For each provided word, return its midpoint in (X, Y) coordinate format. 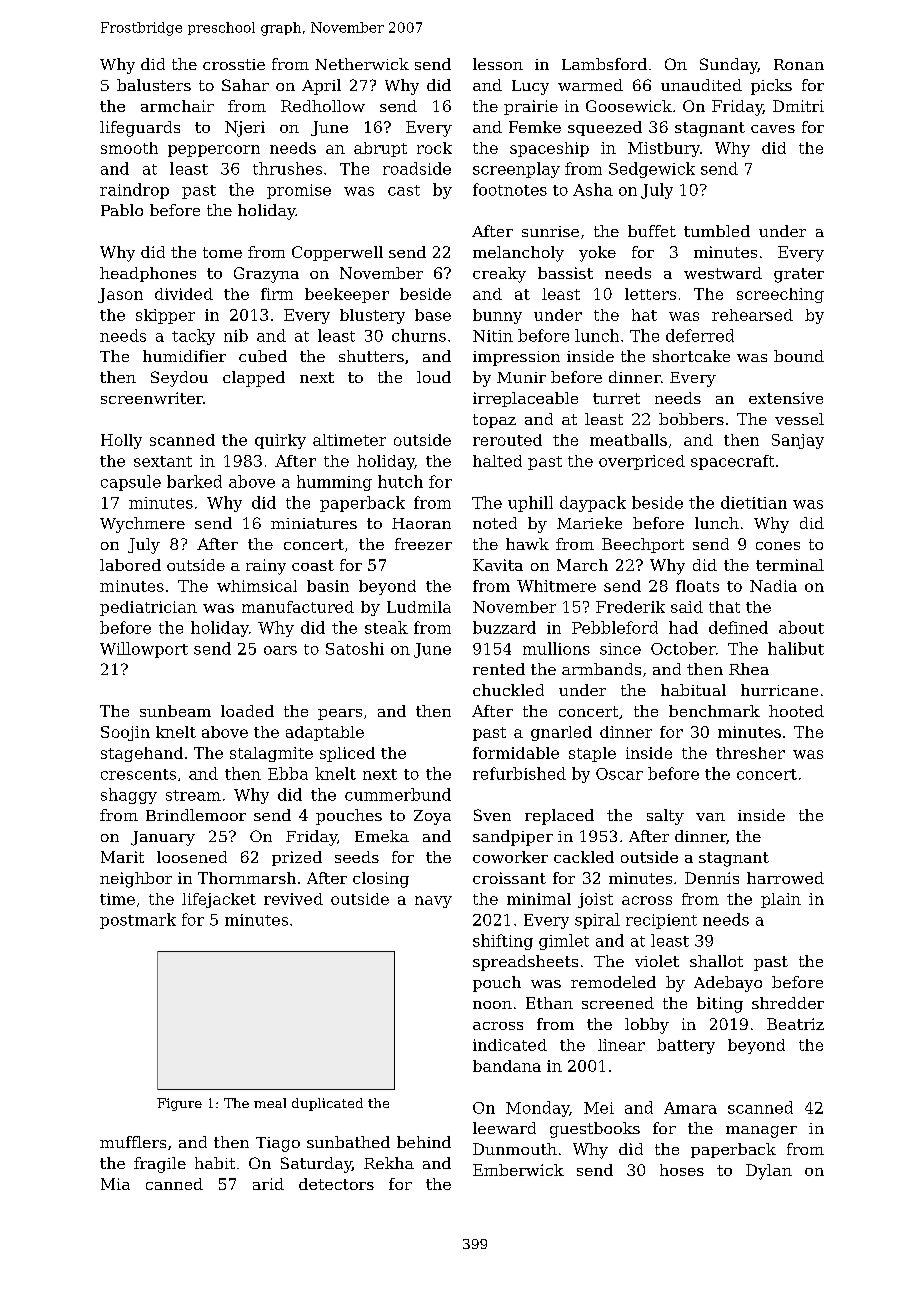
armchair (177, 106)
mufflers (133, 1142)
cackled (584, 857)
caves (773, 129)
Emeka (382, 836)
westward (723, 273)
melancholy (518, 254)
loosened (192, 857)
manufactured (298, 607)
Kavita (498, 565)
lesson (498, 64)
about (801, 627)
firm (277, 294)
